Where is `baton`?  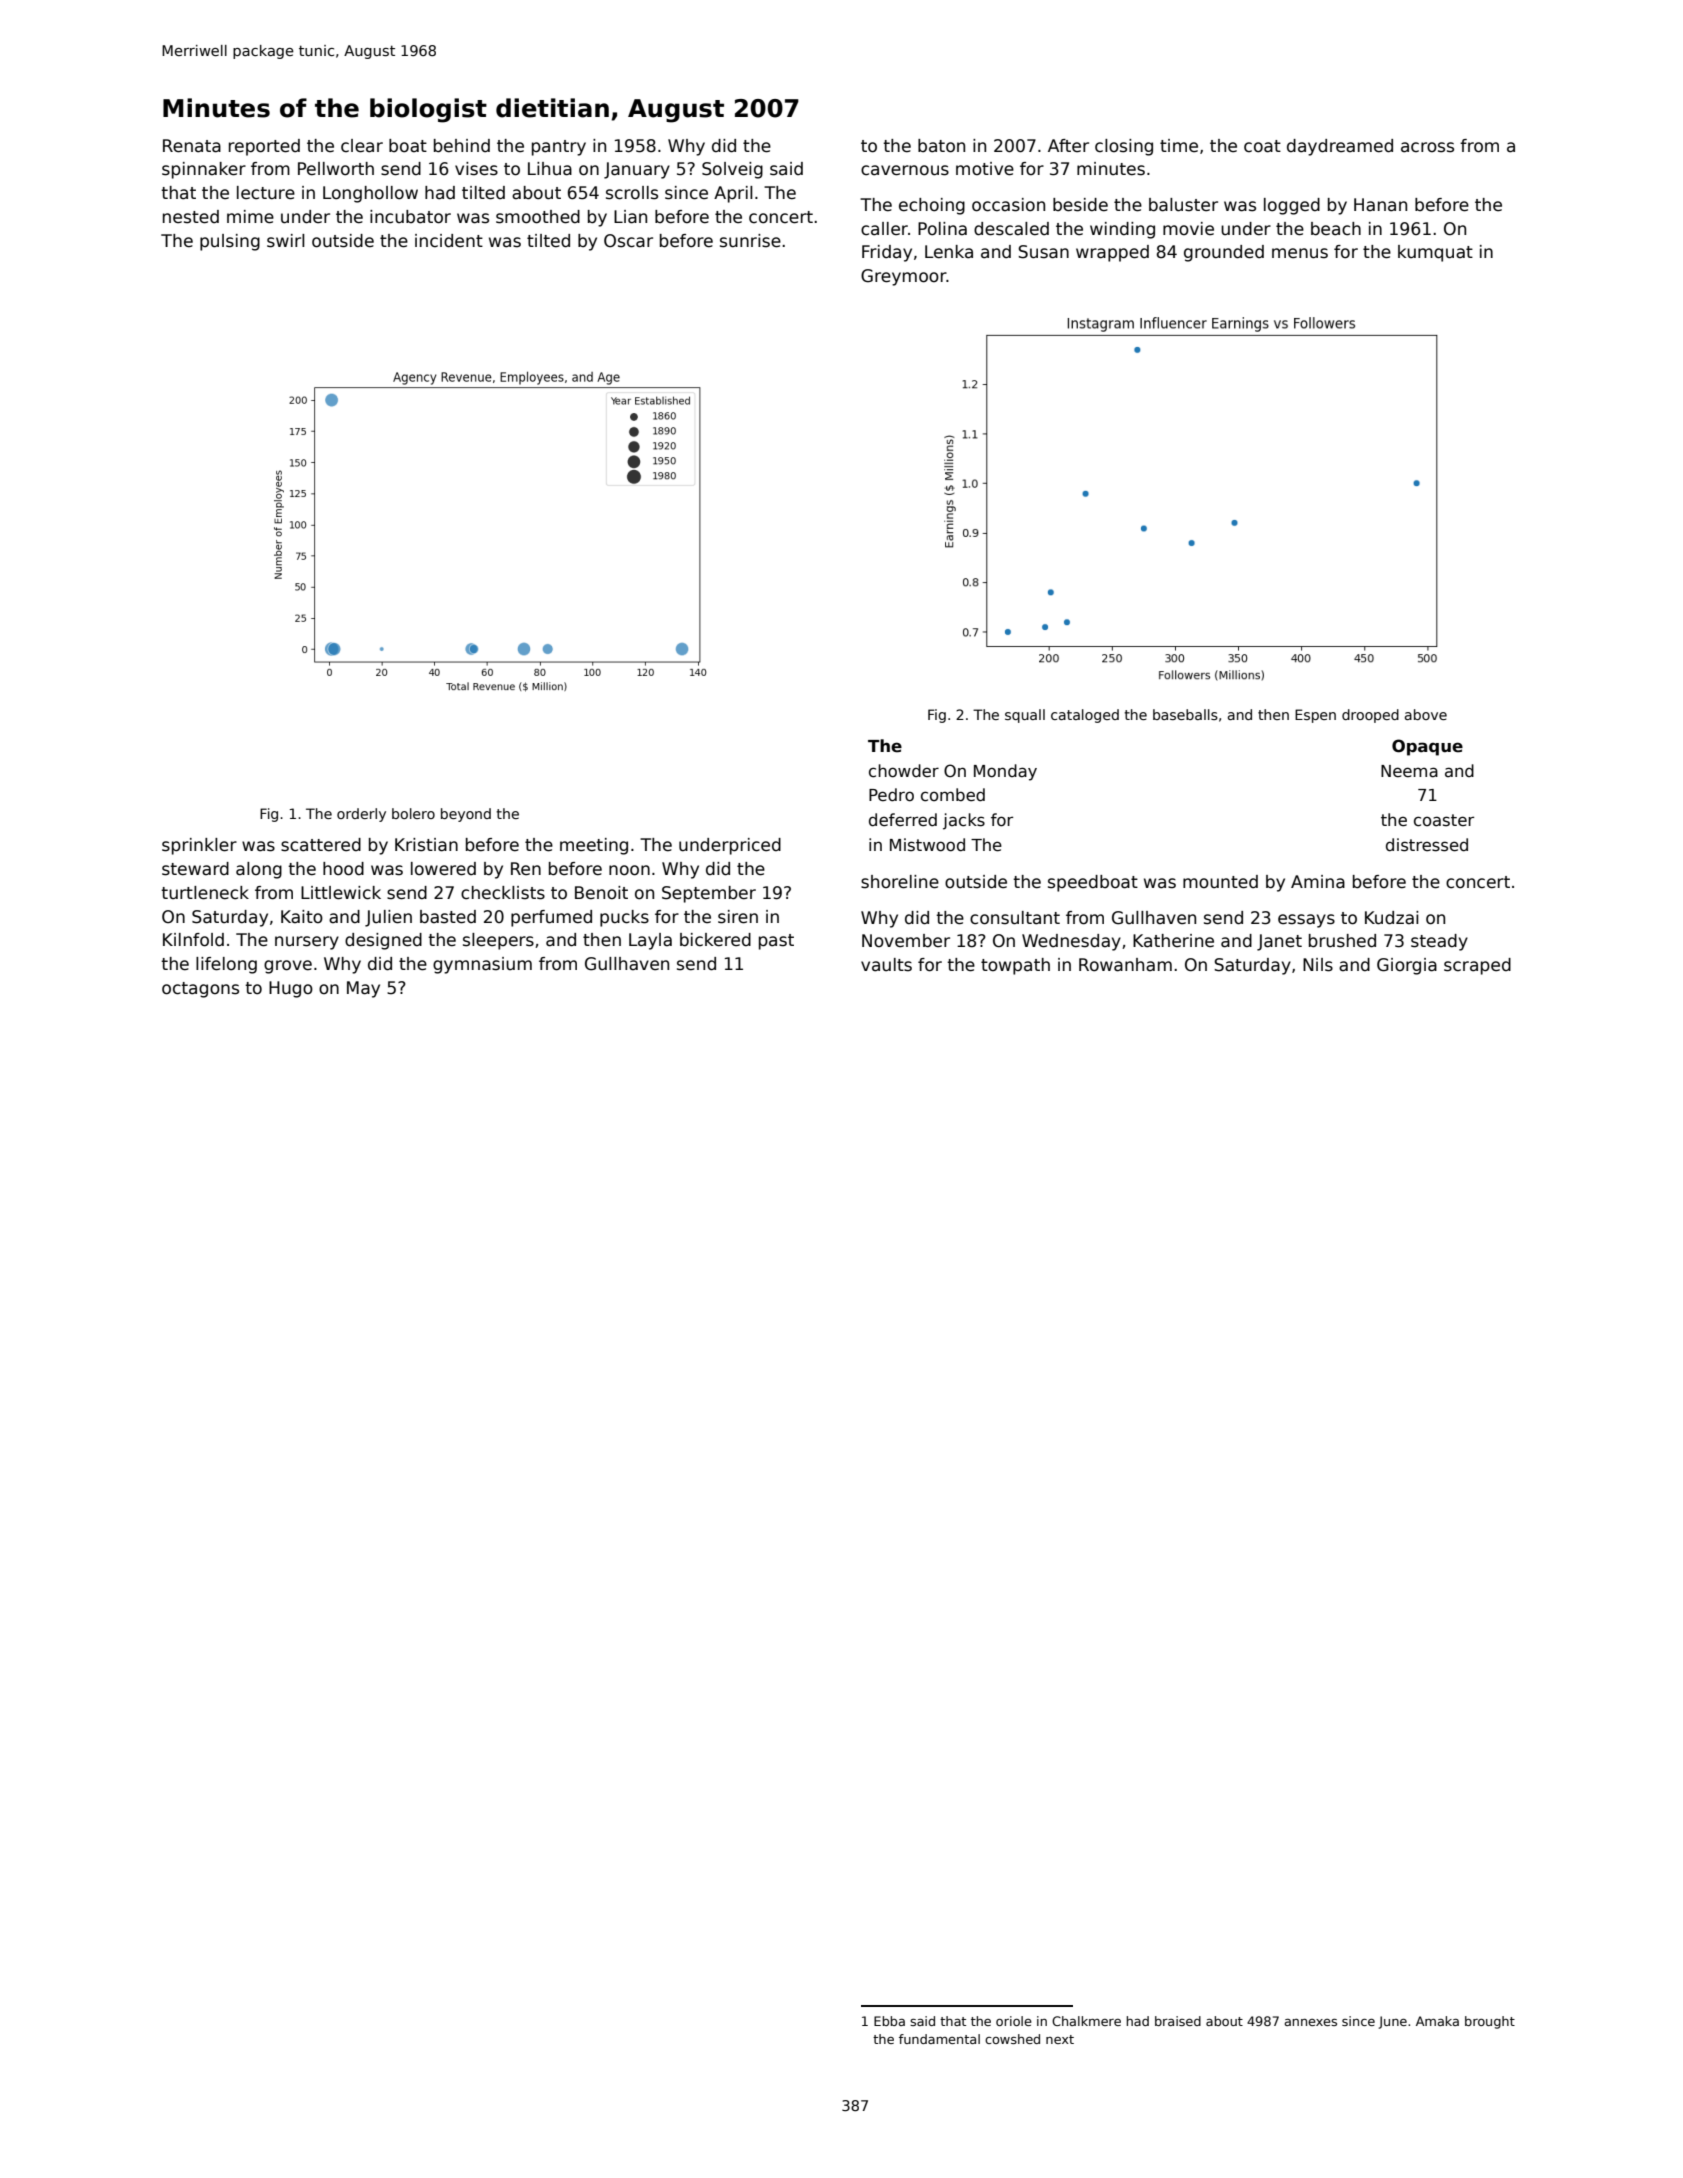 baton is located at coordinates (941, 146).
